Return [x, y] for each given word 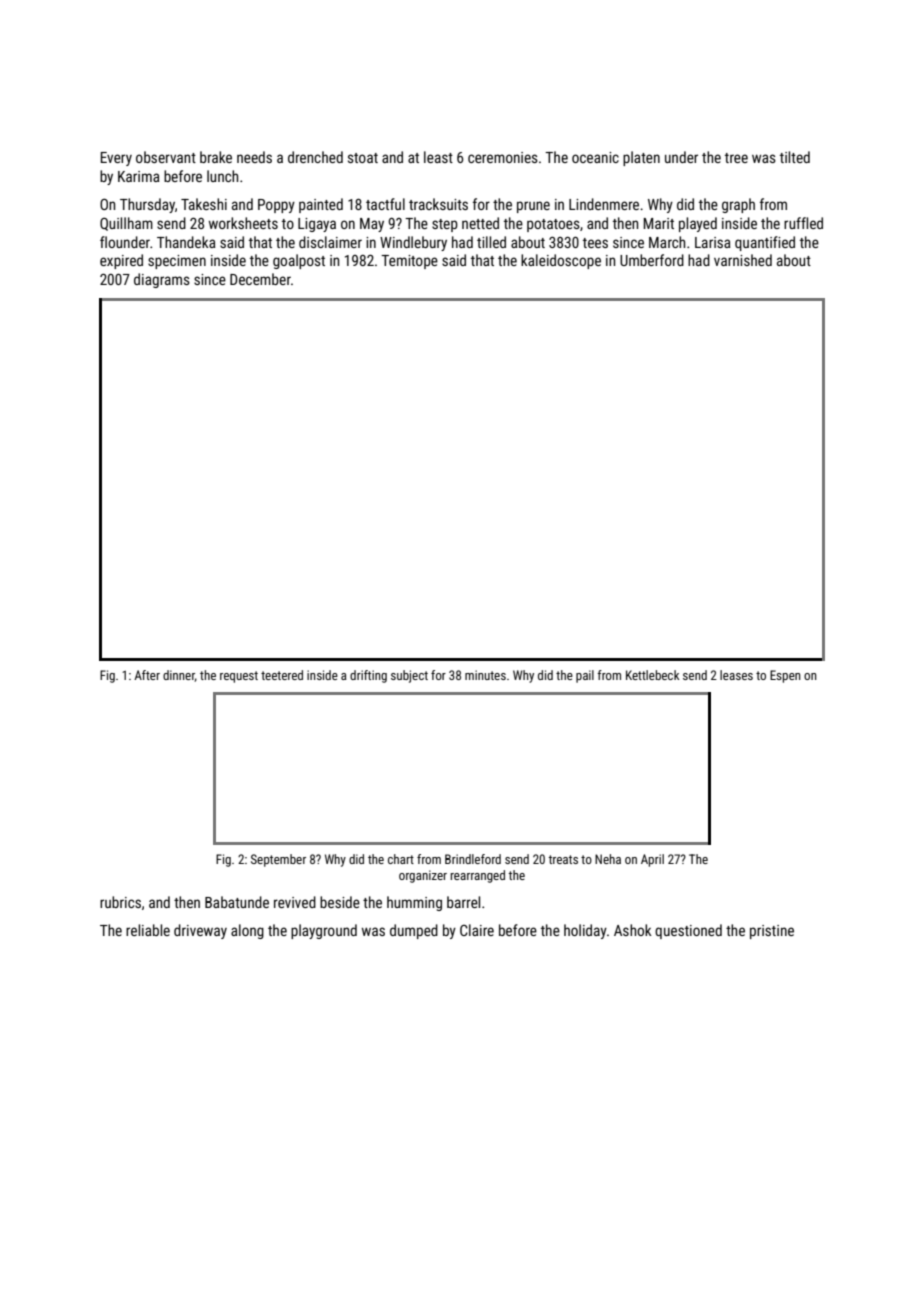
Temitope [409, 262]
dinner [179, 676]
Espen [785, 676]
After [147, 675]
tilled [491, 242]
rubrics [120, 902]
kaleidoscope [561, 261]
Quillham [126, 224]
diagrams [162, 280]
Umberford [652, 260]
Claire [477, 930]
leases [736, 675]
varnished [743, 260]
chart [401, 859]
